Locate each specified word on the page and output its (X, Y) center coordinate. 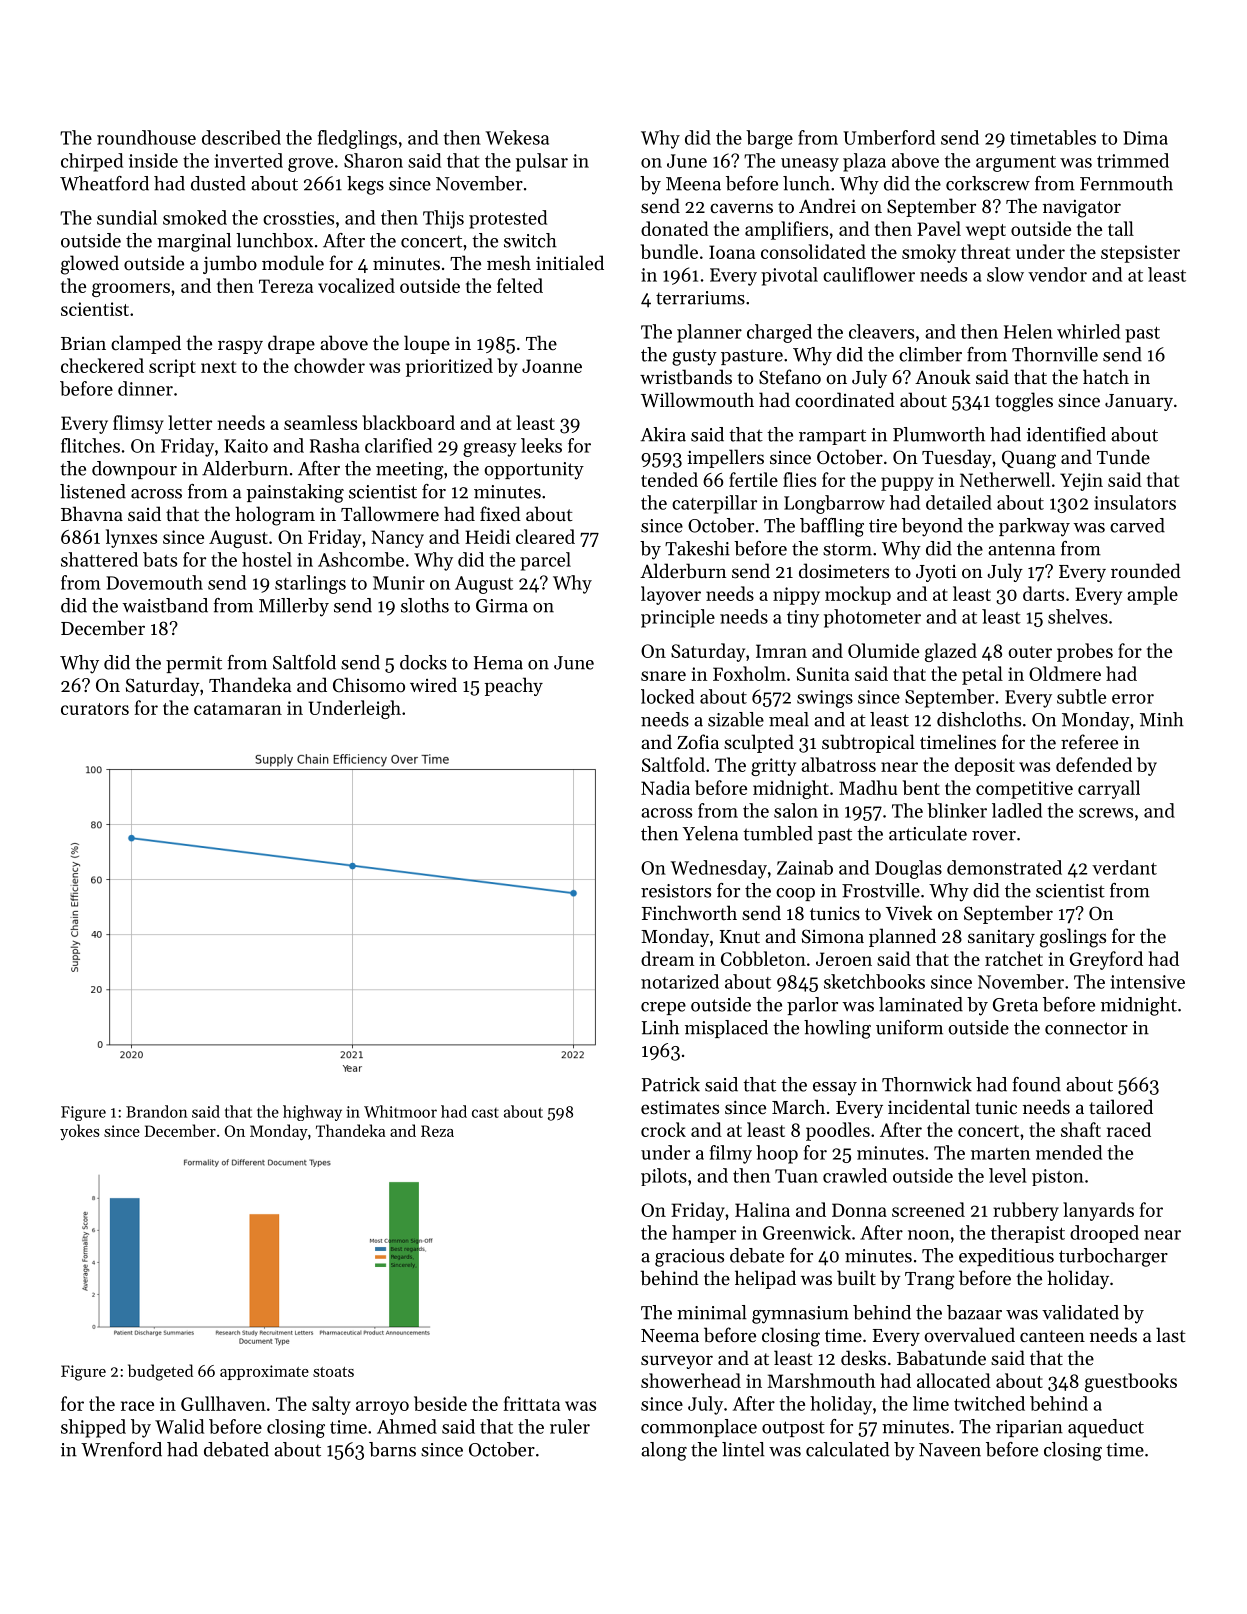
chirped (92, 162)
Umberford (889, 137)
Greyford (1106, 960)
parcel (545, 561)
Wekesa (517, 137)
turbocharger (1113, 1257)
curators (95, 709)
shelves (1078, 616)
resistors (676, 891)
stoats (333, 1372)
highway (312, 1113)
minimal (712, 1312)
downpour (134, 470)
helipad (765, 1279)
